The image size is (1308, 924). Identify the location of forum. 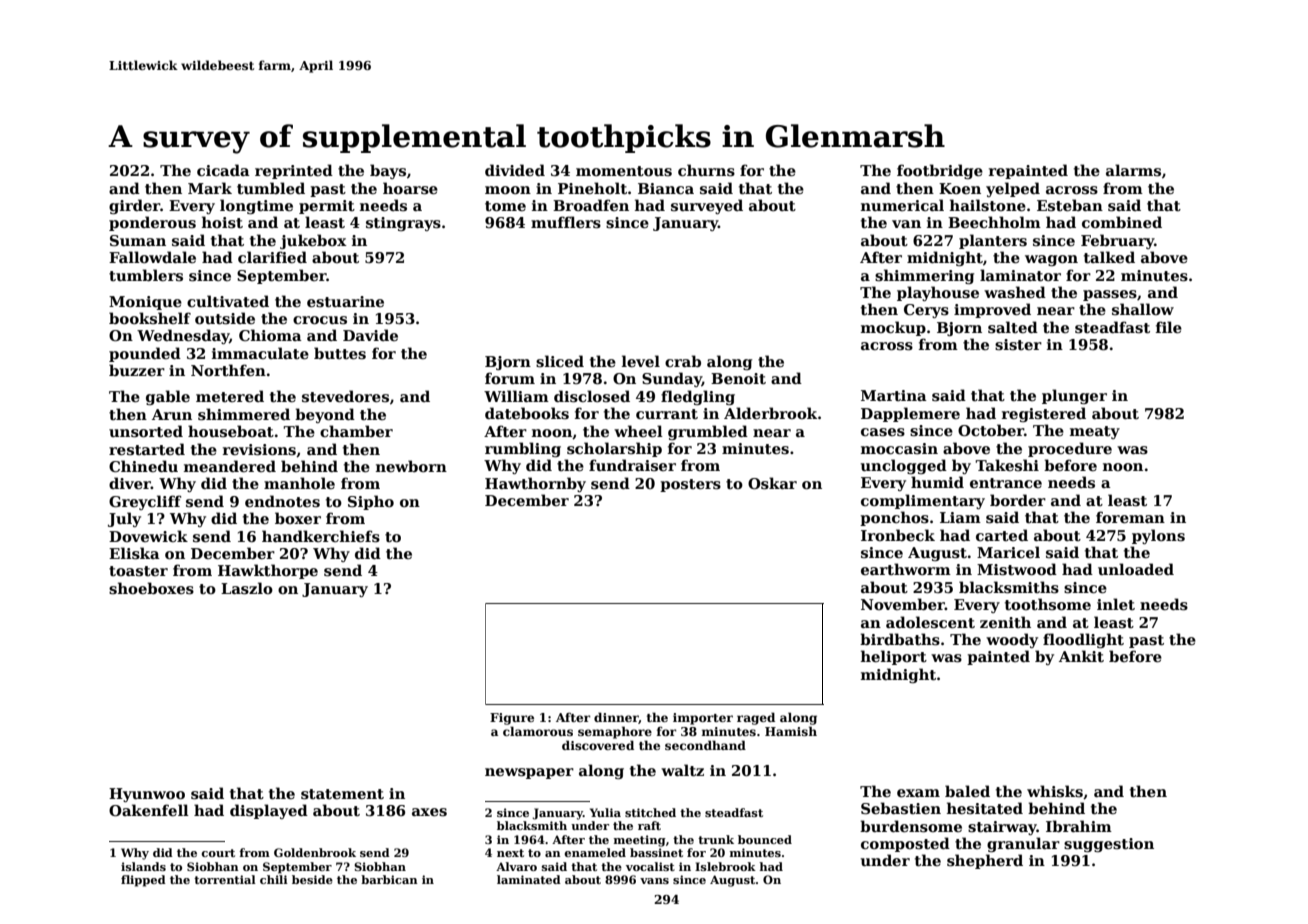
(510, 378).
